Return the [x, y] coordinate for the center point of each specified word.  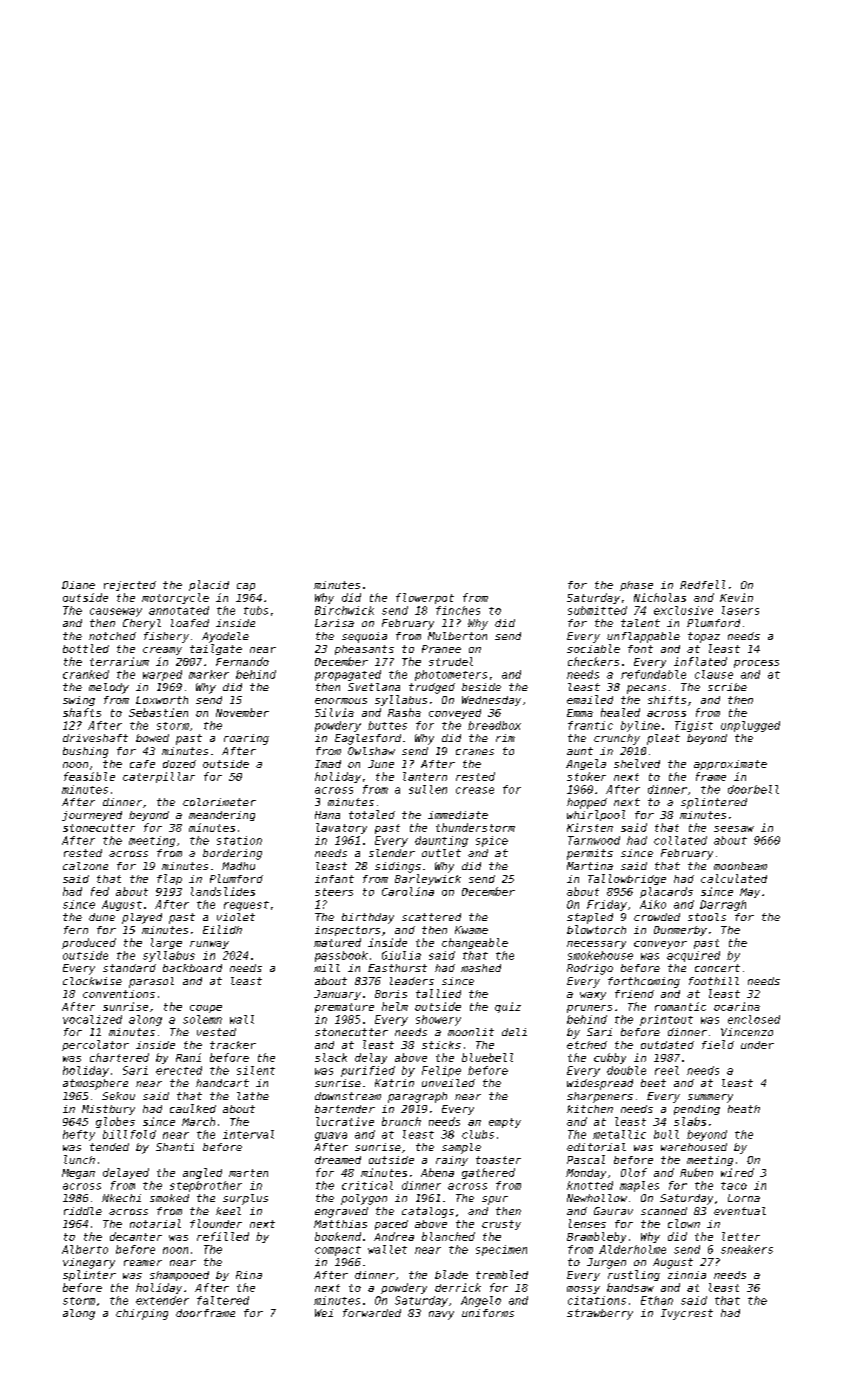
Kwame [471, 930]
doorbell [753, 789]
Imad [328, 764]
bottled [86, 648]
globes [115, 1122]
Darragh [723, 905]
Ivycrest [687, 1314]
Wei [324, 1313]
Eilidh [222, 929]
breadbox [494, 725]
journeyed [92, 816]
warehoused [694, 1147]
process [756, 664]
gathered [488, 1173]
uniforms [488, 1313]
